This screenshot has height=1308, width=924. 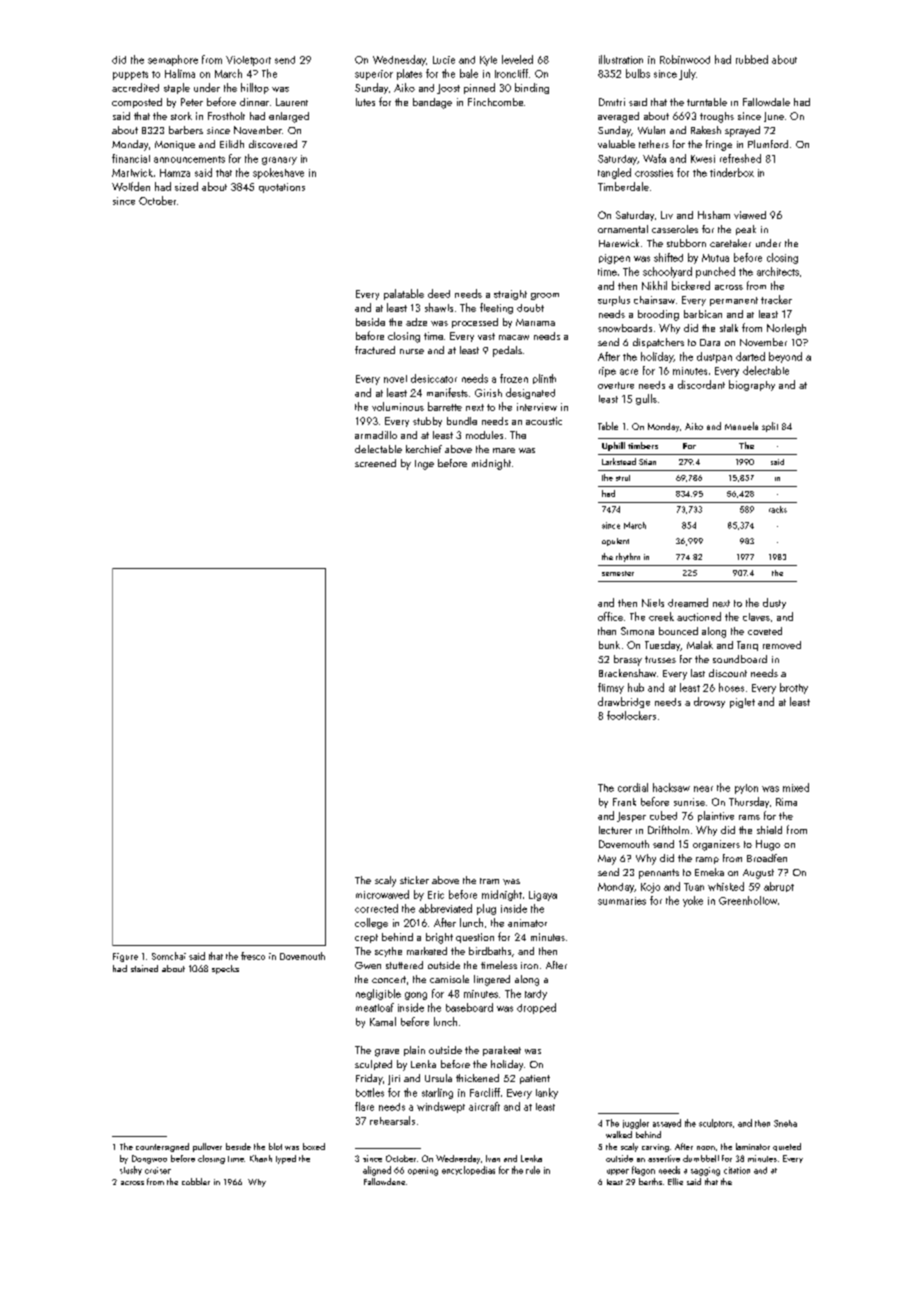 I want to click on kerchief, so click(x=424, y=449).
